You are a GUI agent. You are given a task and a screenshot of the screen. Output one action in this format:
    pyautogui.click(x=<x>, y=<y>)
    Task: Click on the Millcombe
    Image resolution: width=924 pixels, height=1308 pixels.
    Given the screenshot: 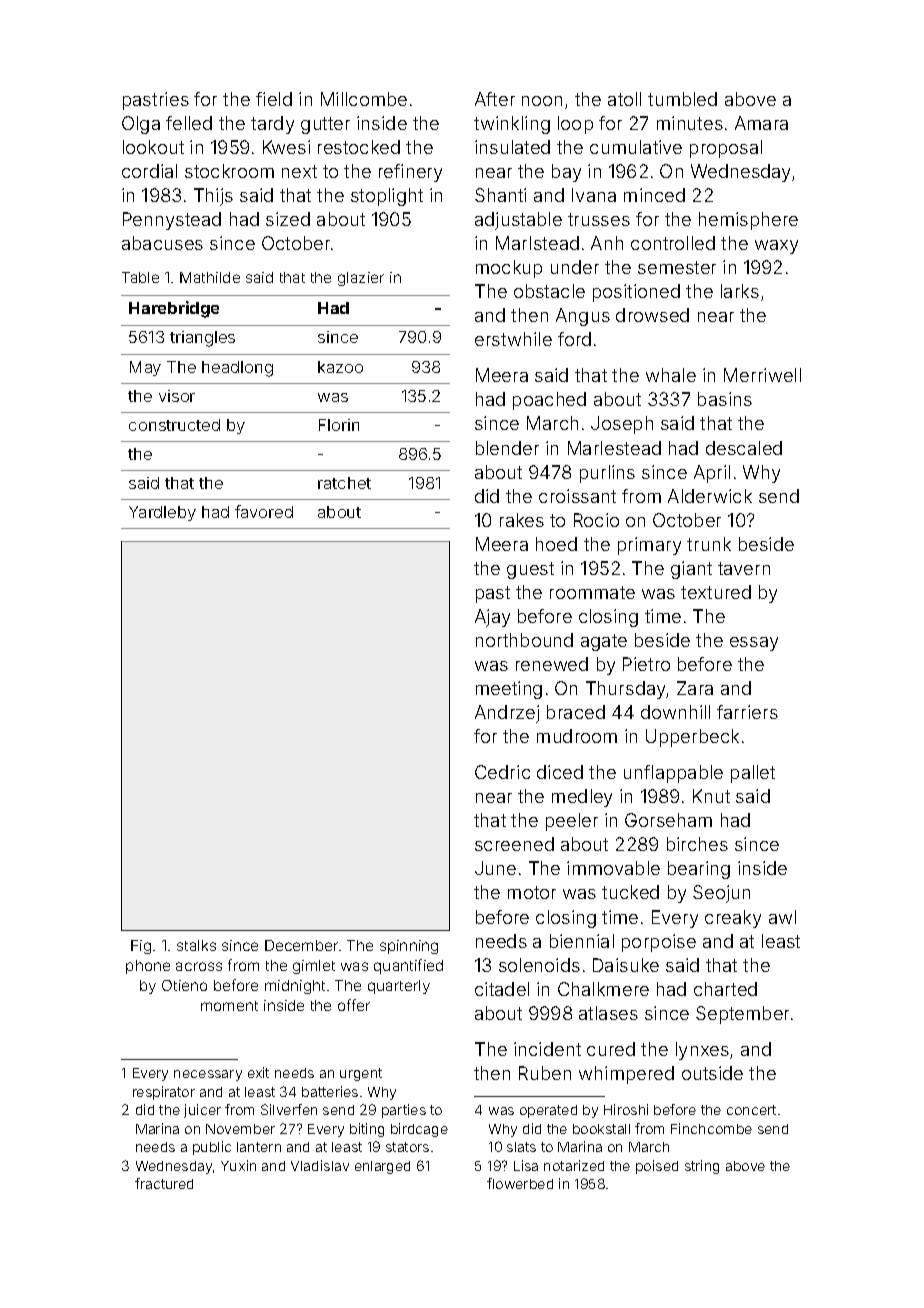 What is the action you would take?
    pyautogui.click(x=364, y=99)
